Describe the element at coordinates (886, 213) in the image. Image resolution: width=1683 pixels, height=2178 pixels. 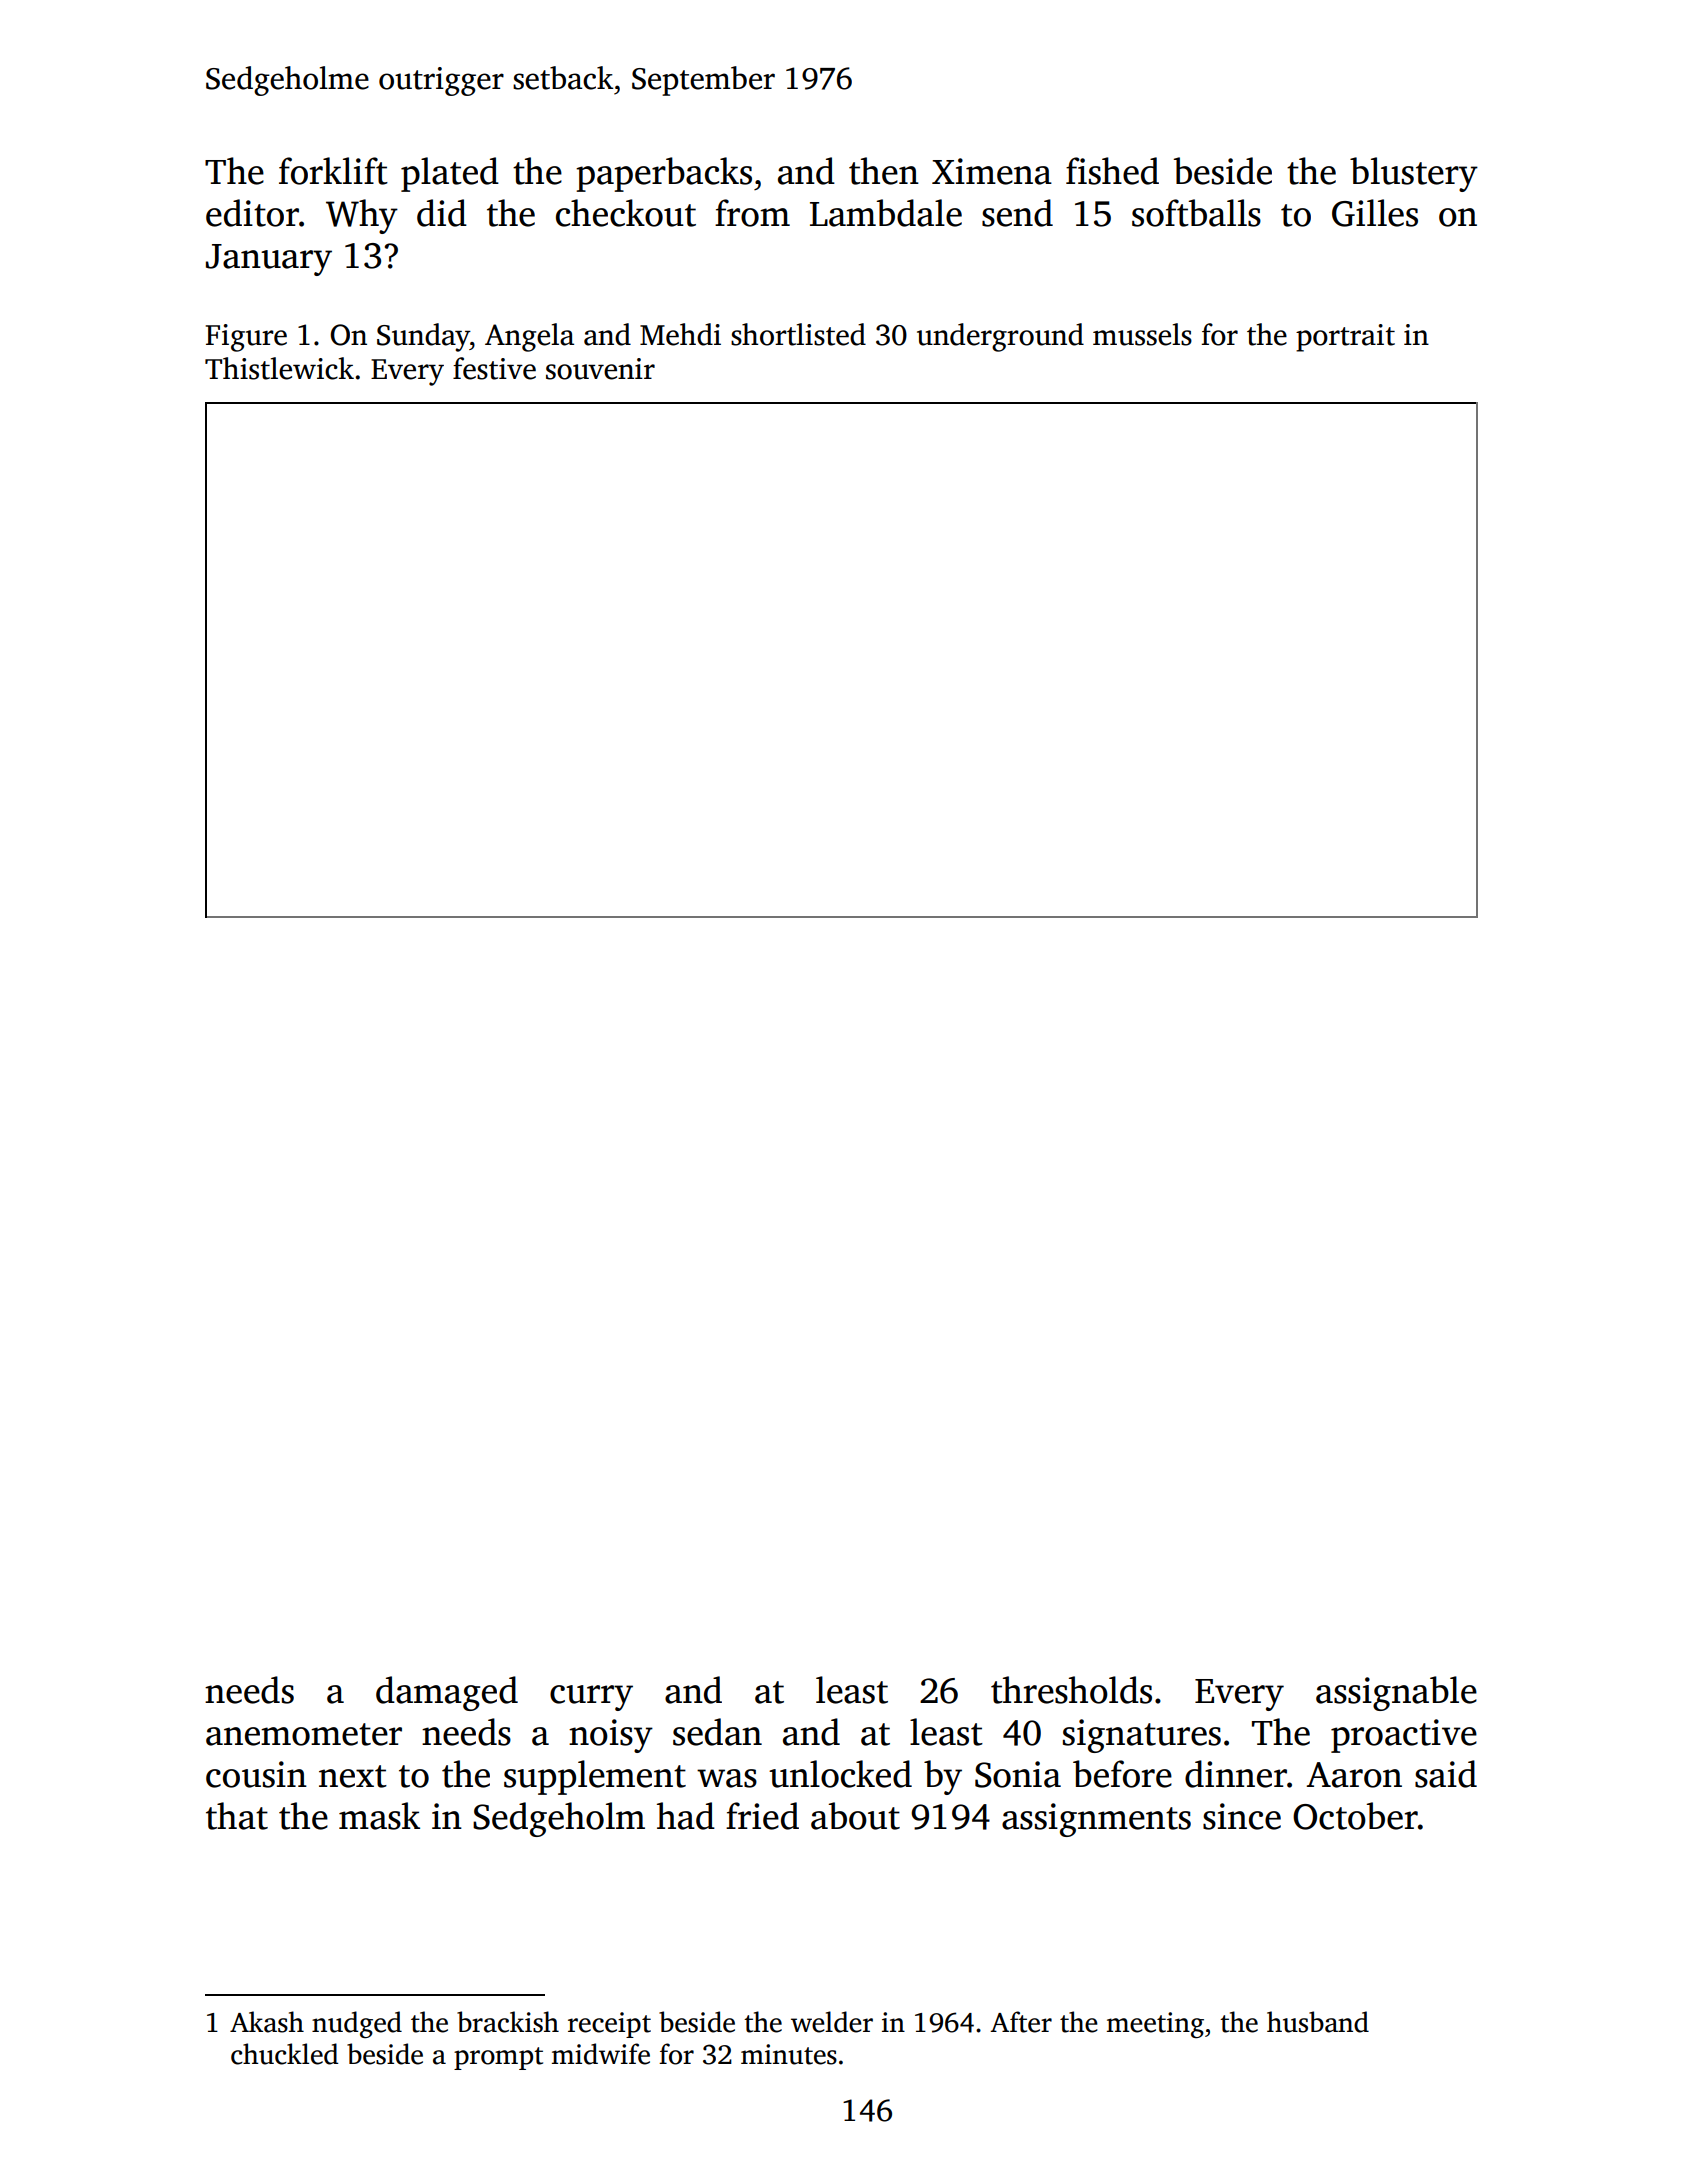
I see `Lambdale` at that location.
